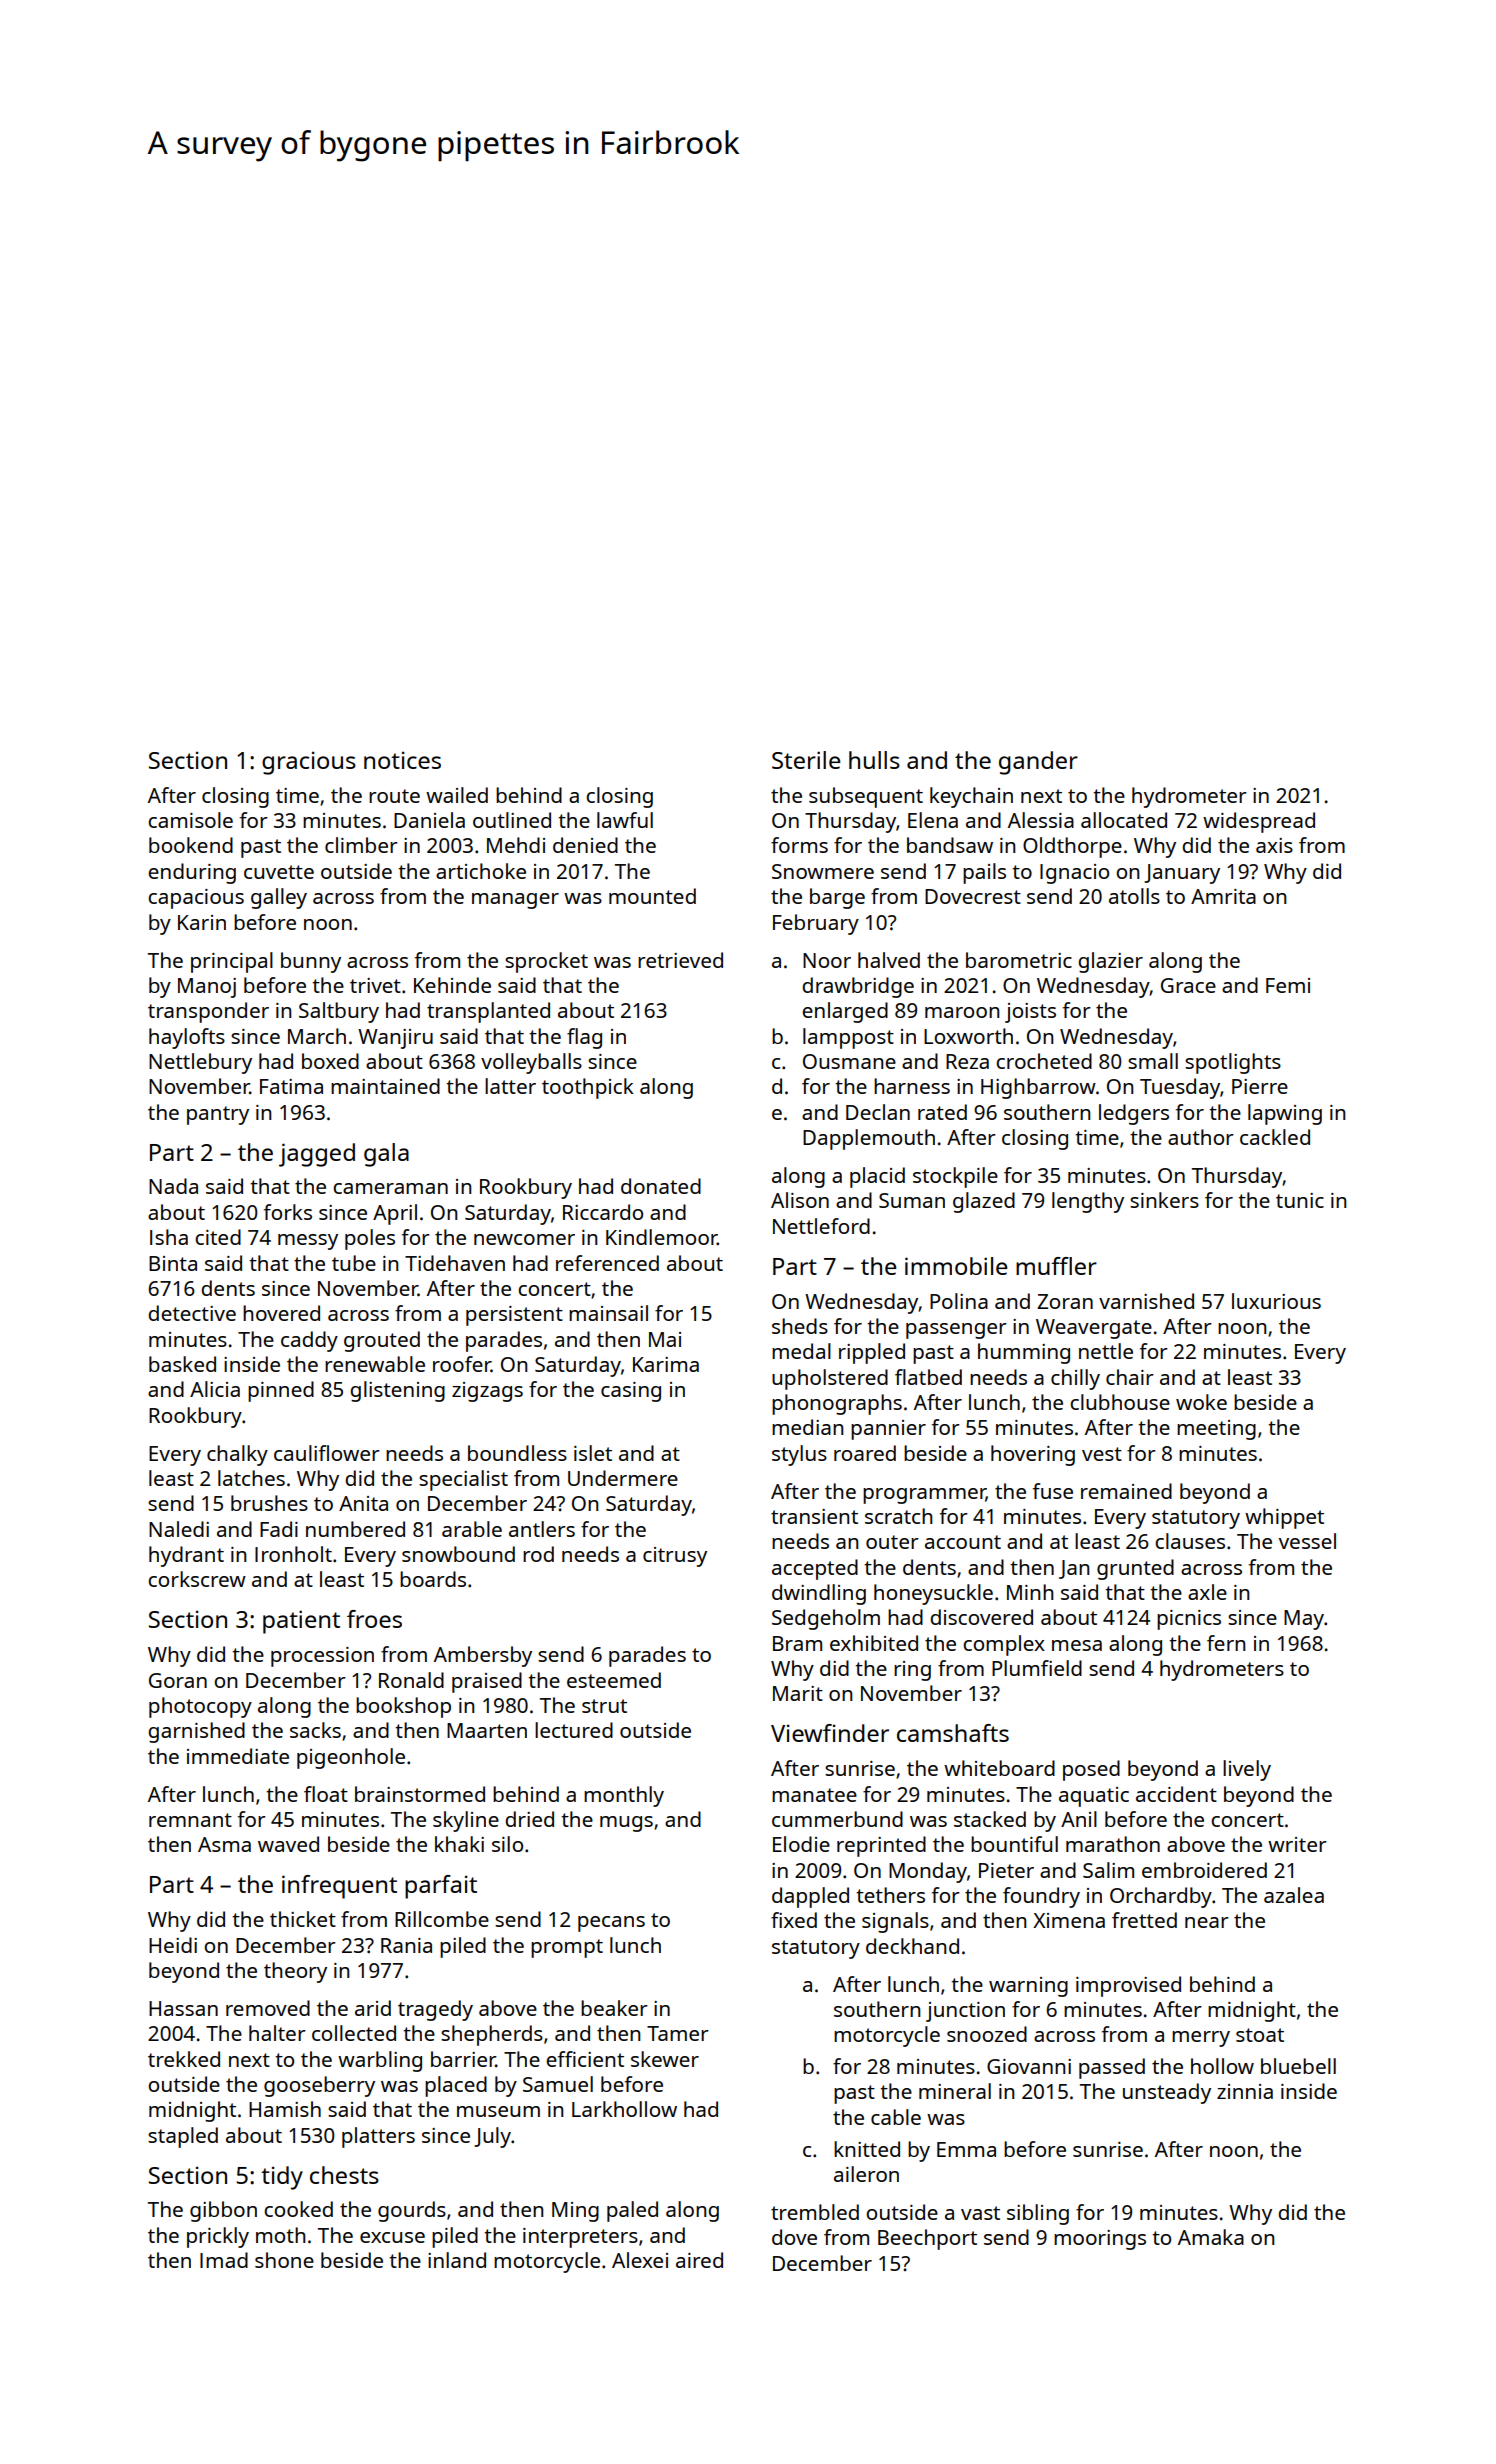  Describe the element at coordinates (309, 1341) in the image. I see `caddy` at that location.
